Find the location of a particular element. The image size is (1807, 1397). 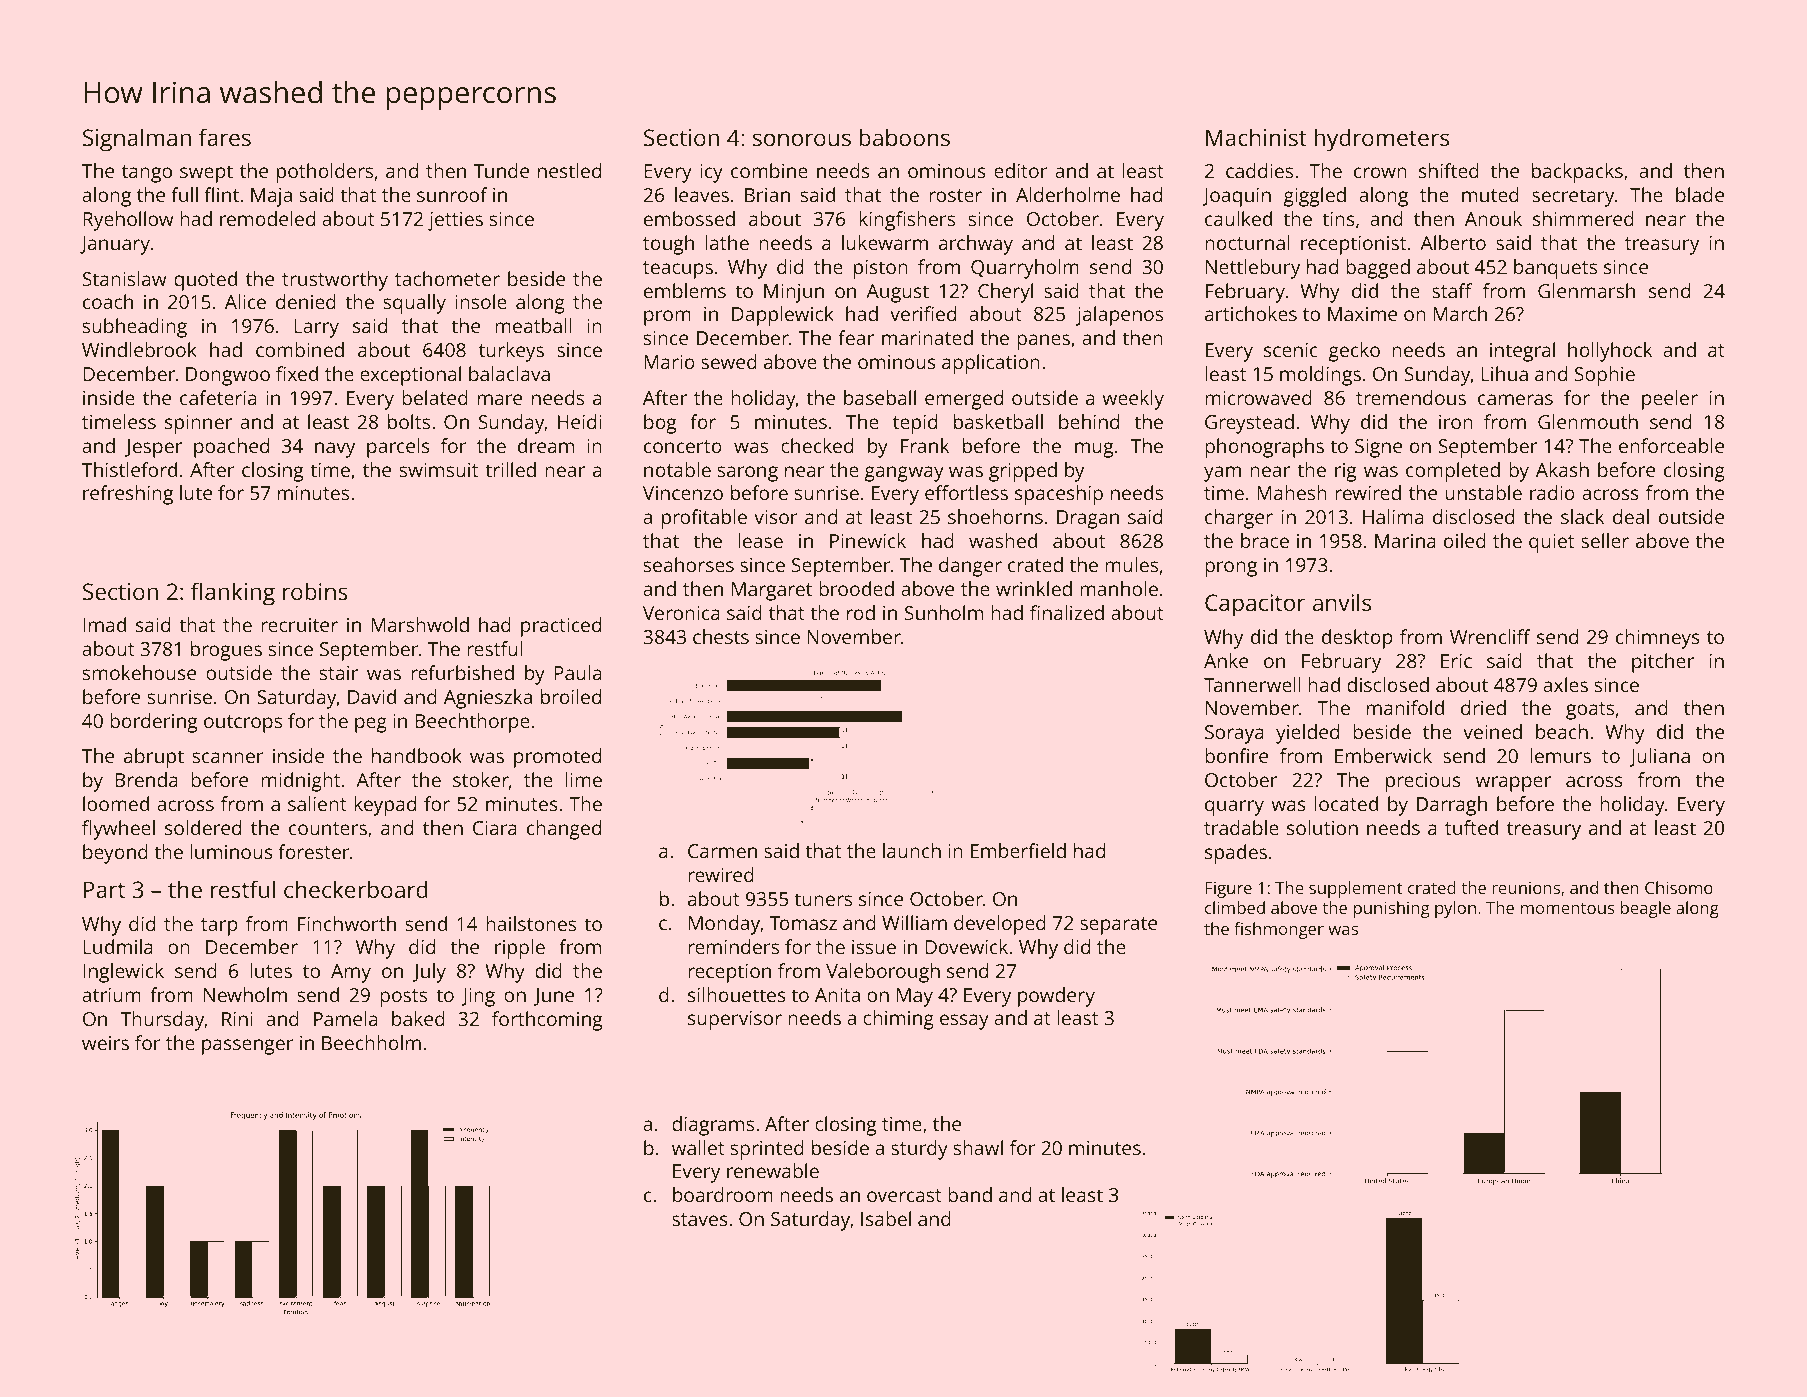

staves is located at coordinates (700, 1219).
